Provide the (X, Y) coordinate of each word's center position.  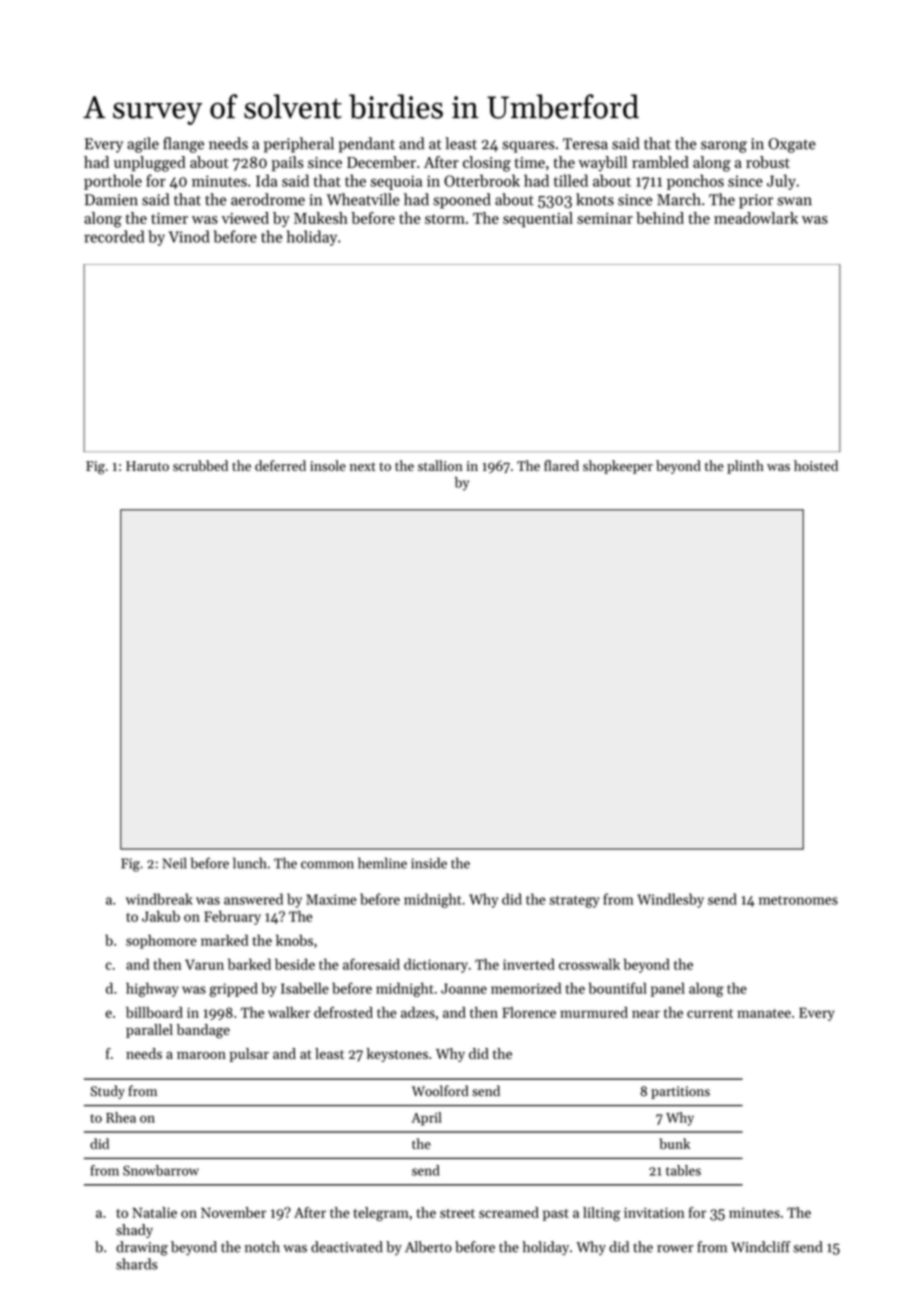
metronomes (798, 900)
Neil (175, 863)
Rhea (121, 1117)
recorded (114, 236)
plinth (745, 467)
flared (561, 465)
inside (429, 863)
